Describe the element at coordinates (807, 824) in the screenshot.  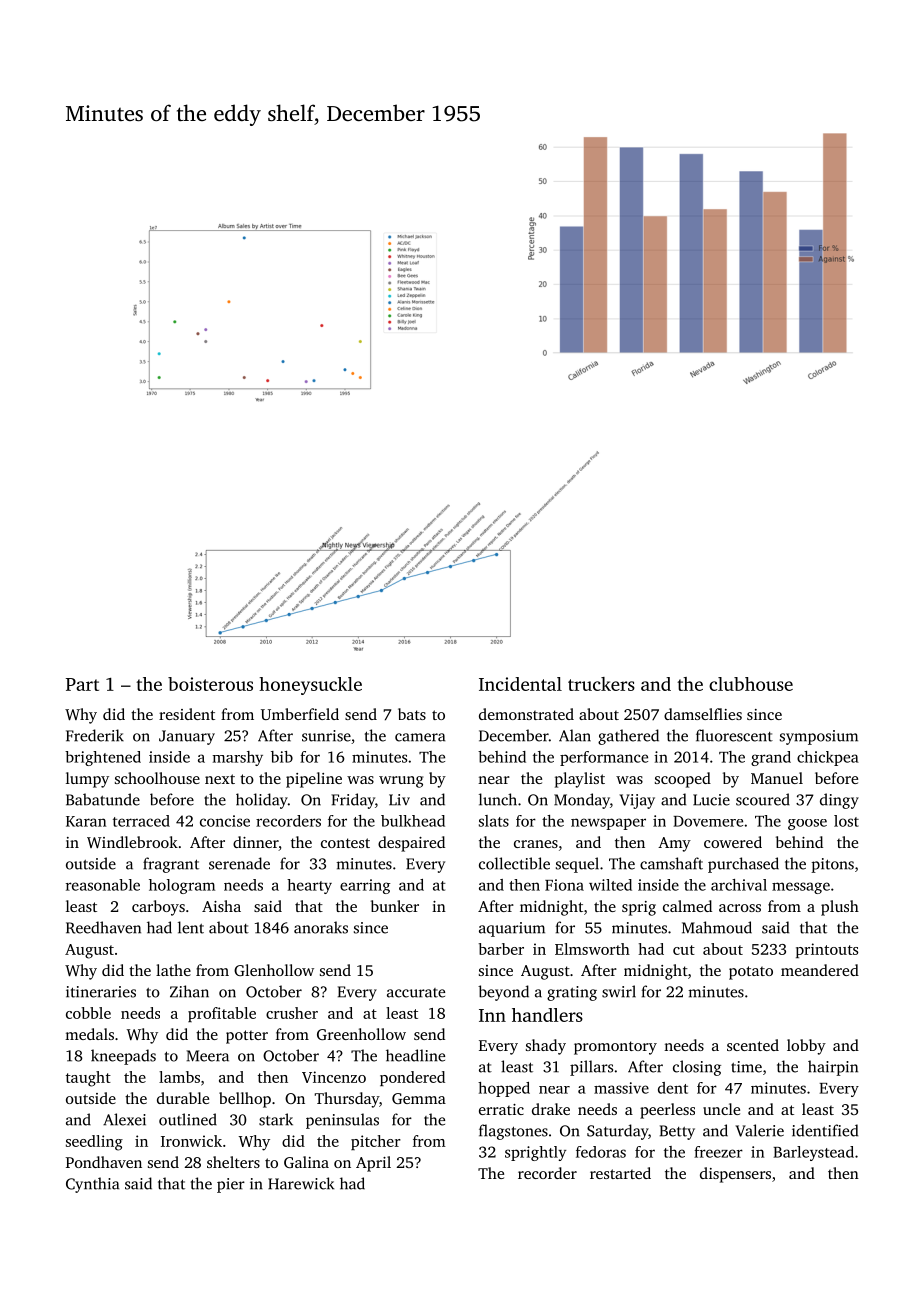
I see `goose` at that location.
